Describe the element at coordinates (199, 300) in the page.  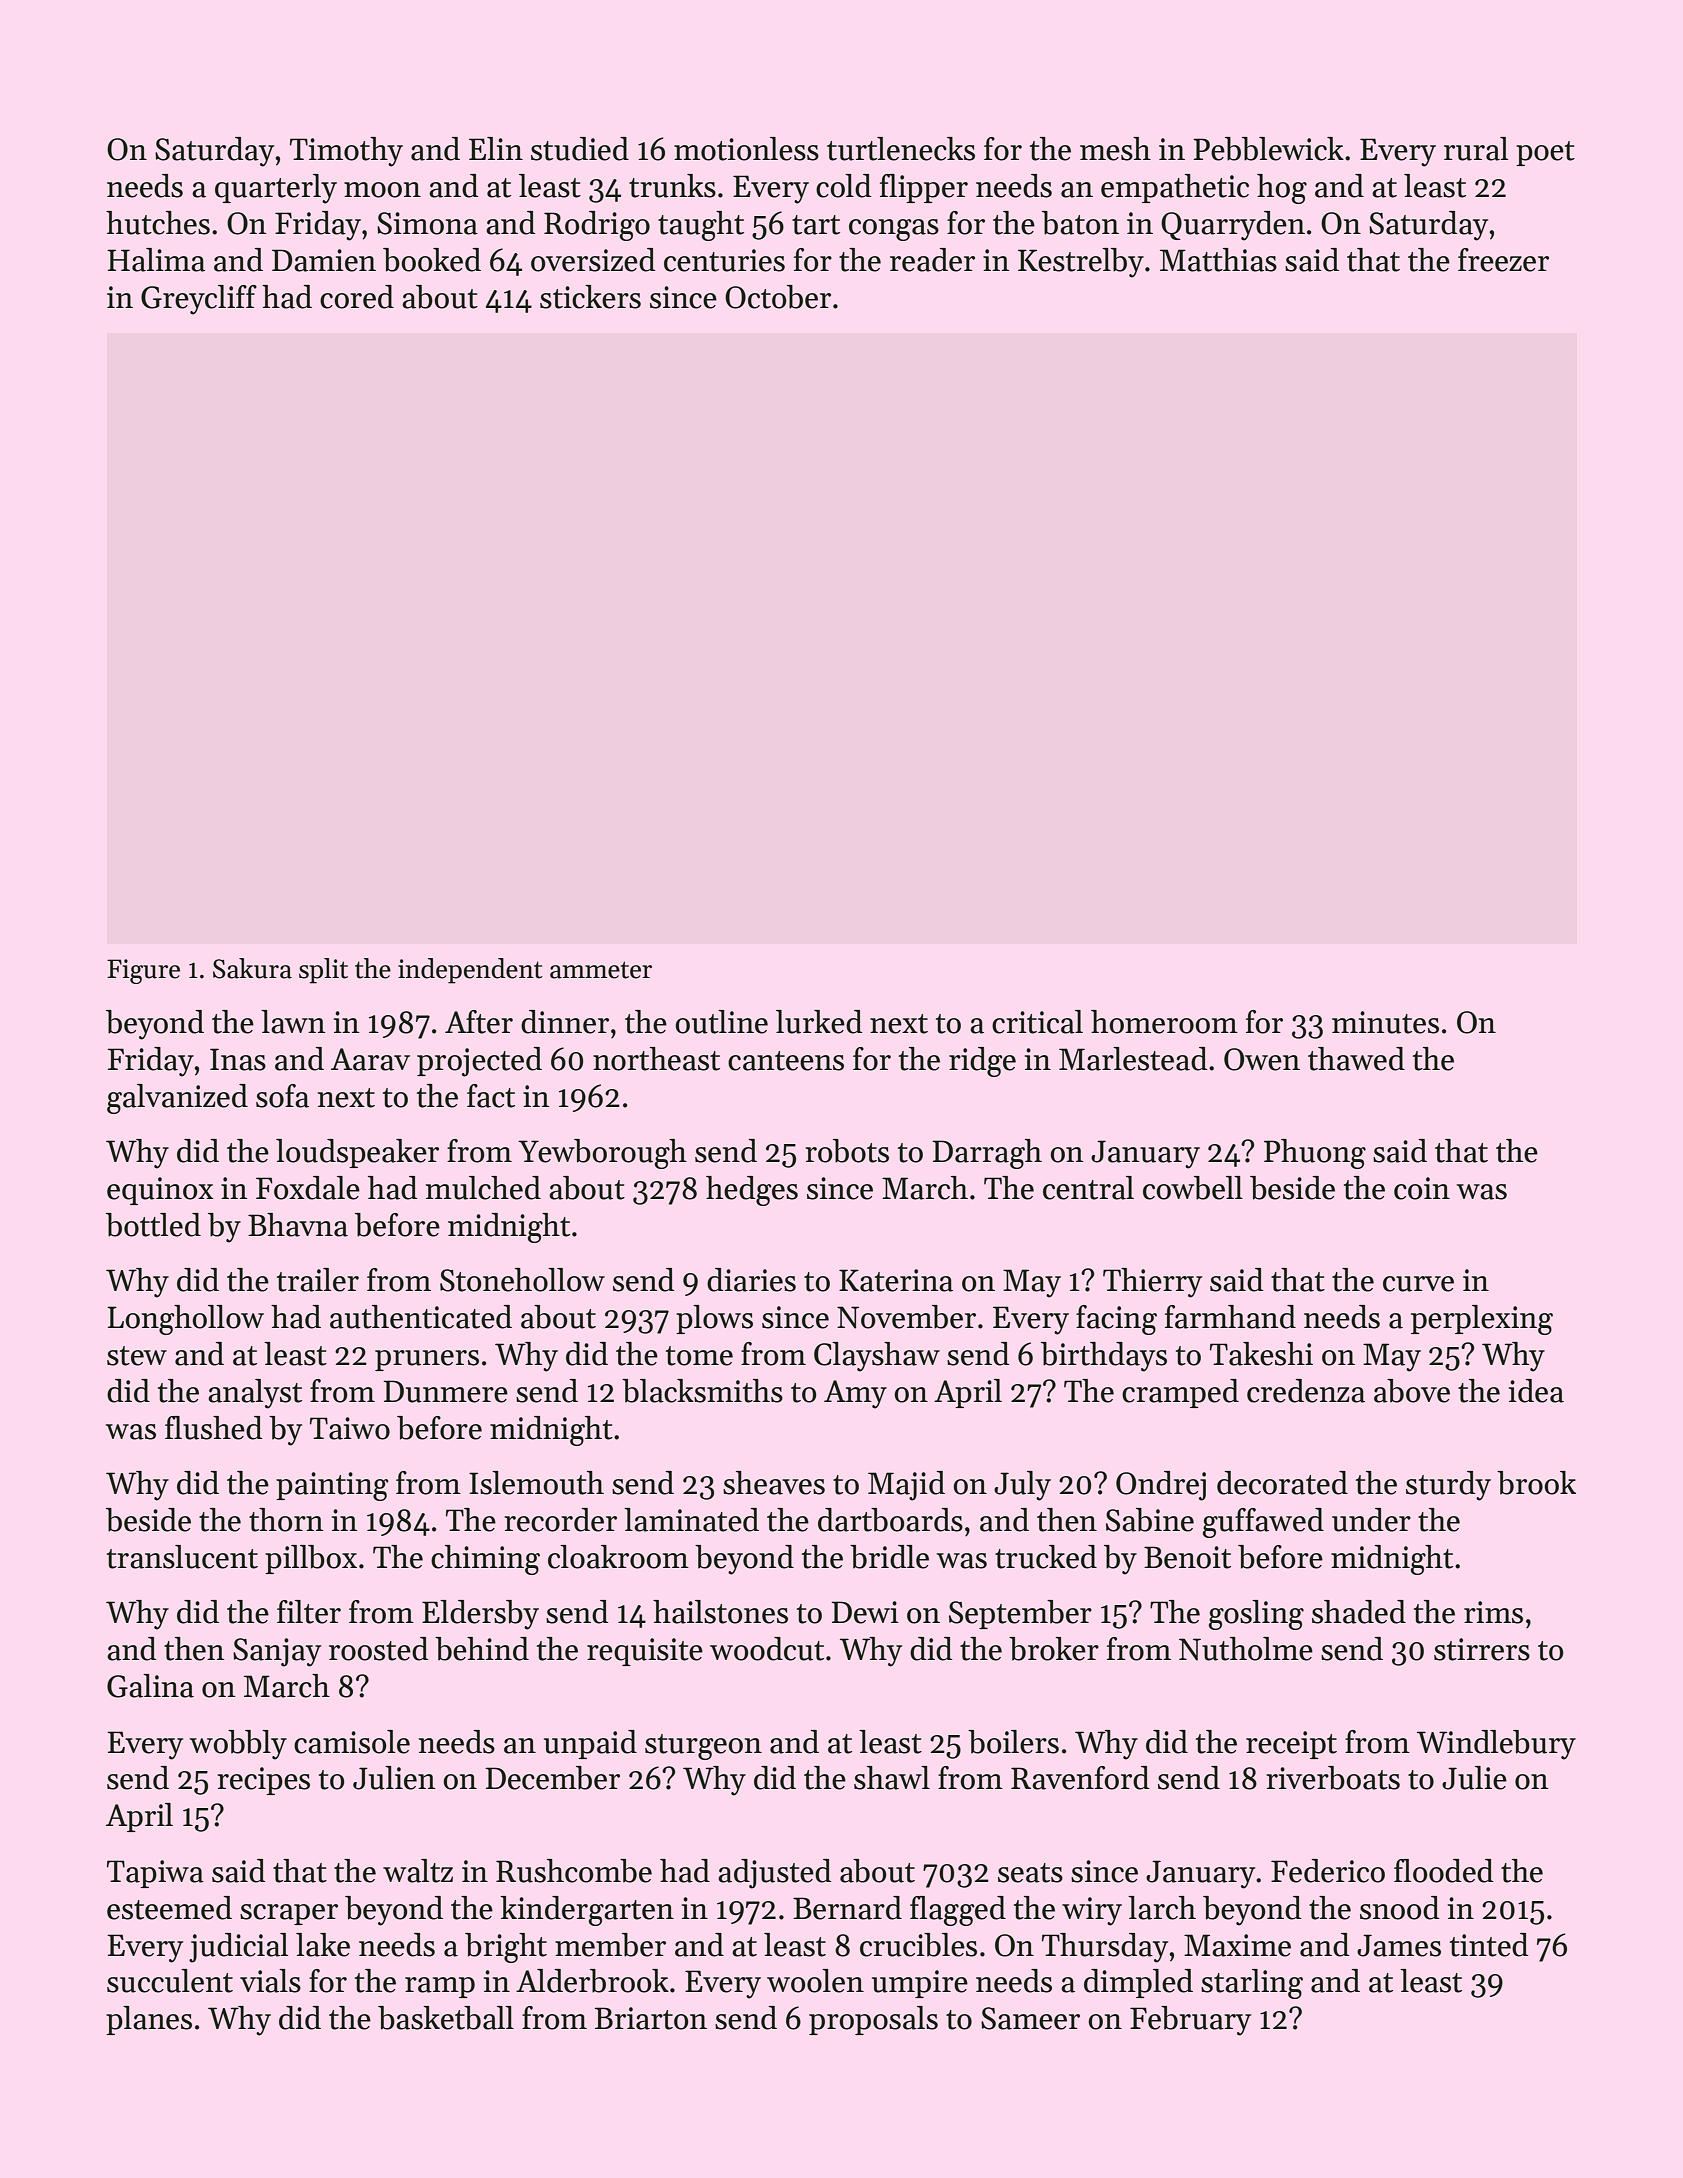
I see `Greycliff` at that location.
